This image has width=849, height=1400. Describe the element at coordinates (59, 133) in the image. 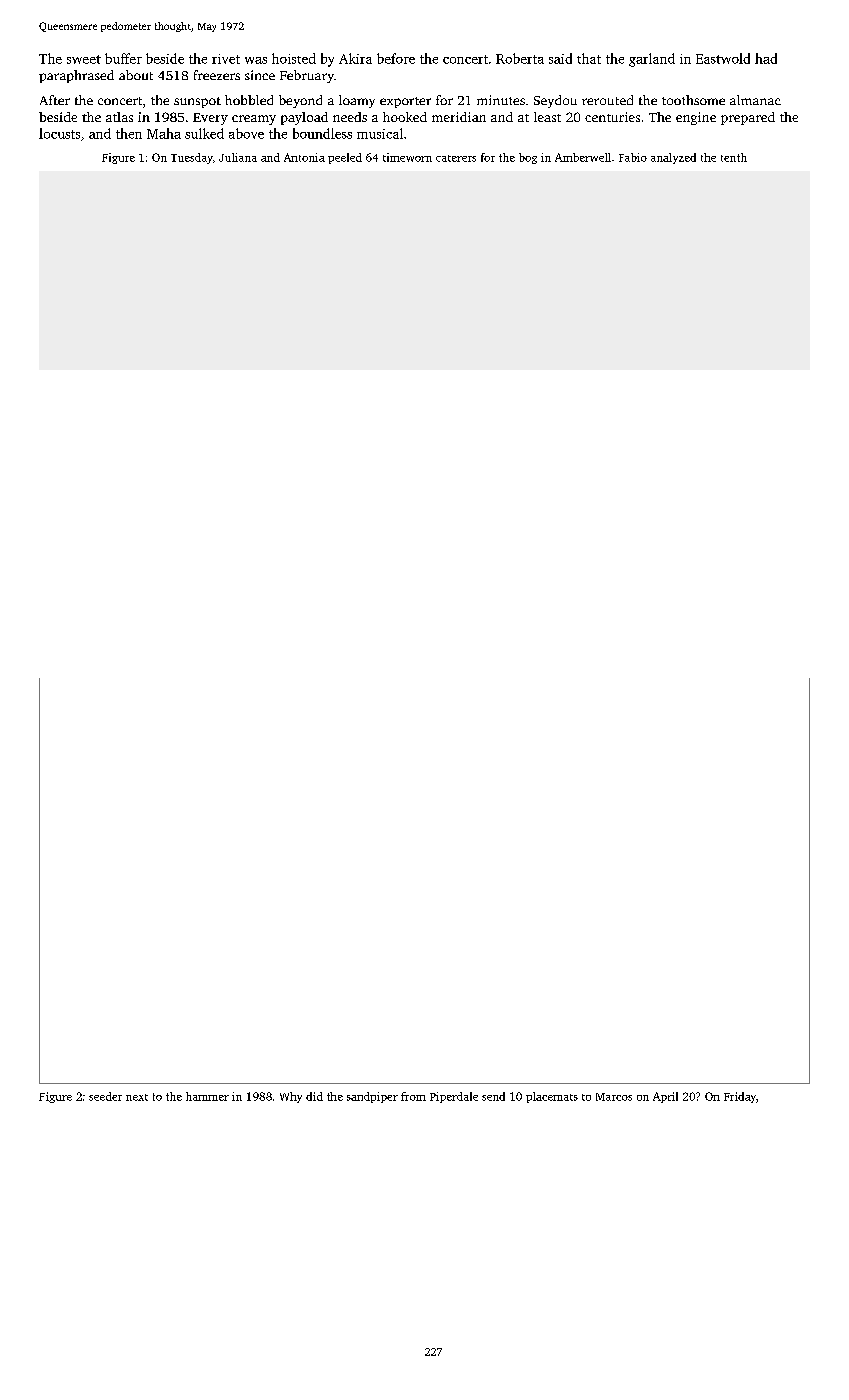

I see `locusts` at that location.
